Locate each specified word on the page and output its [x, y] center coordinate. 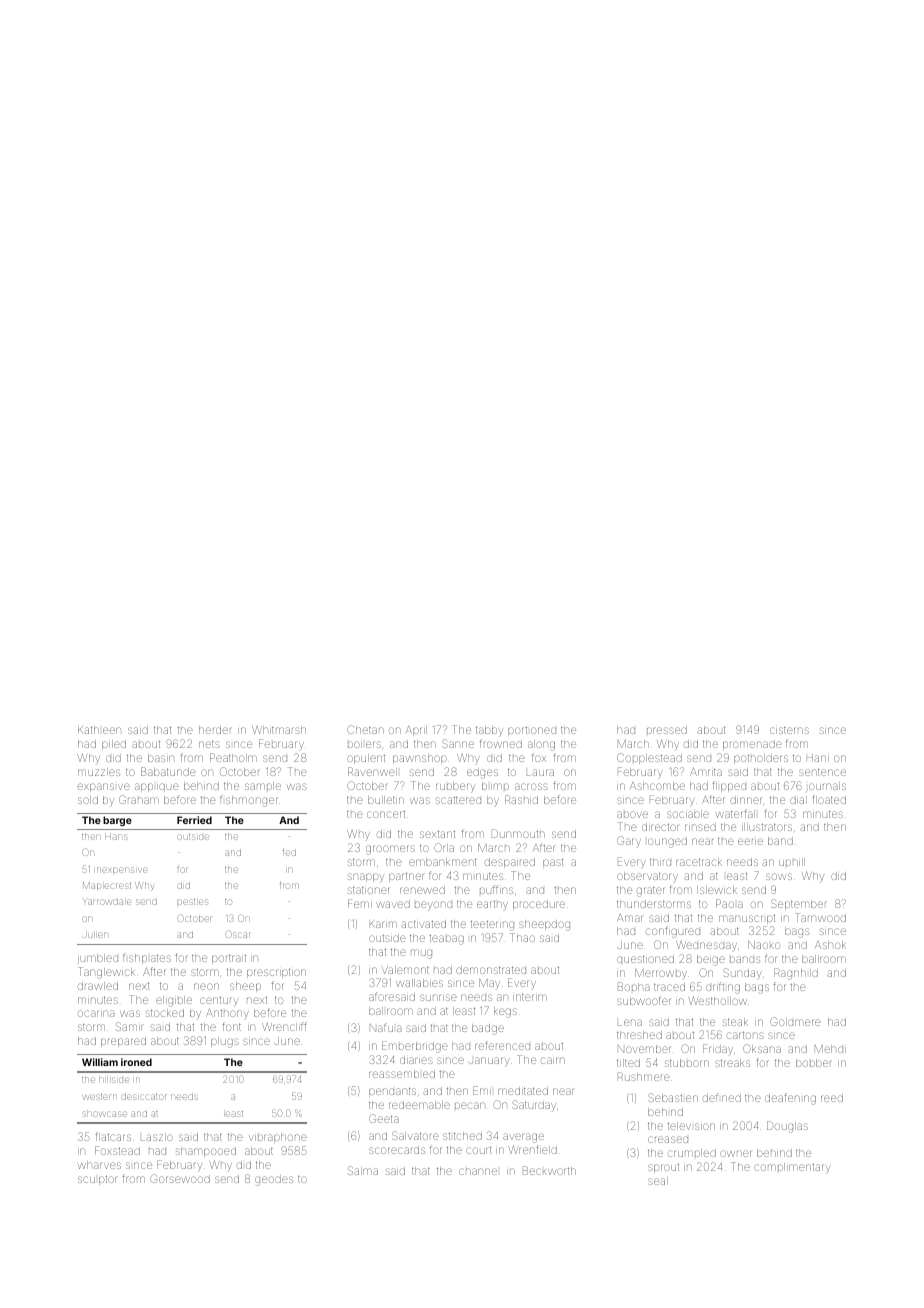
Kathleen [99, 730]
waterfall [735, 813]
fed [289, 853]
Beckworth [549, 1170]
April [416, 731]
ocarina [96, 1013]
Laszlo [157, 1137]
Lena [630, 1022]
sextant [437, 834]
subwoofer [643, 1000]
